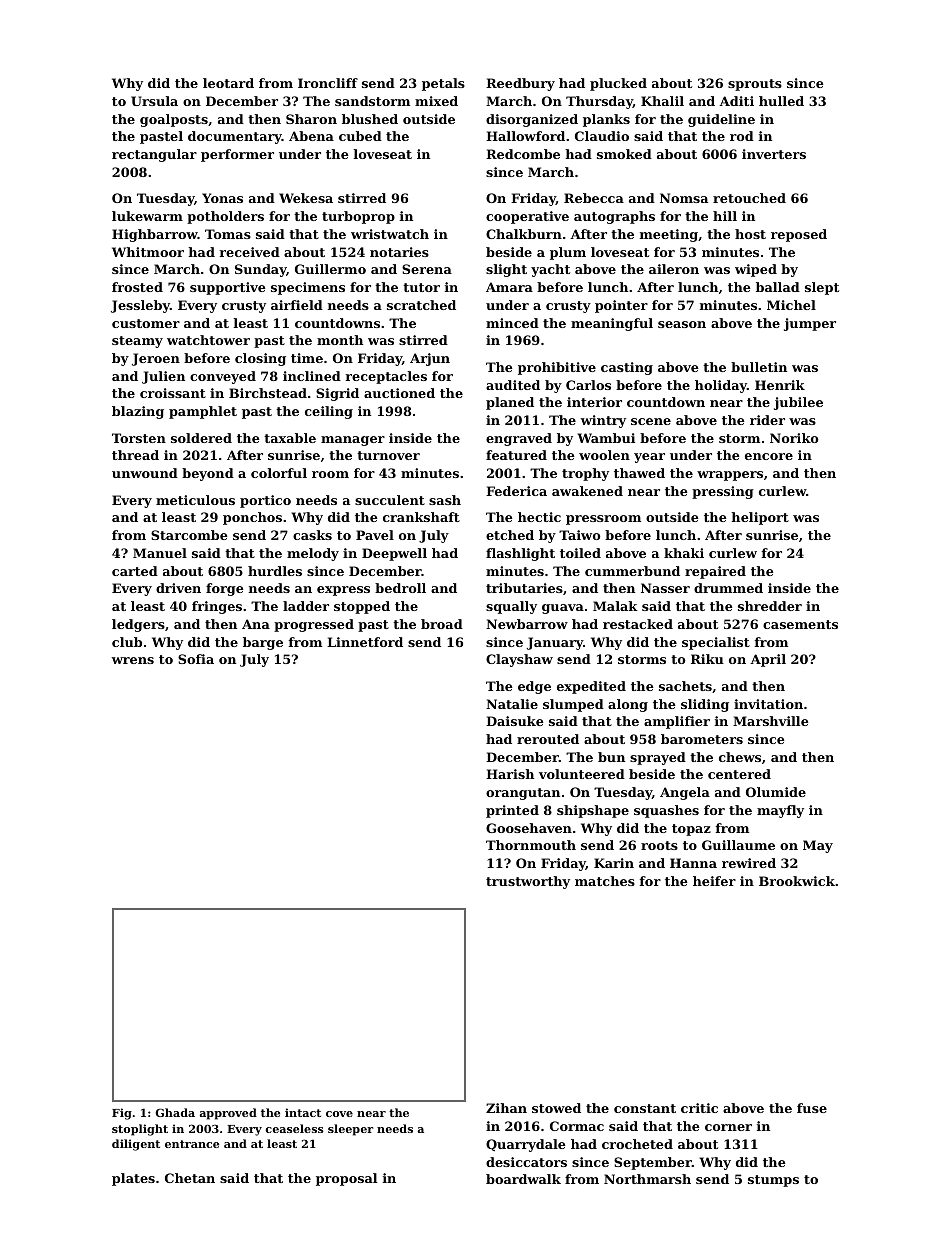  Describe the element at coordinates (228, 234) in the image. I see `Tomas` at that location.
